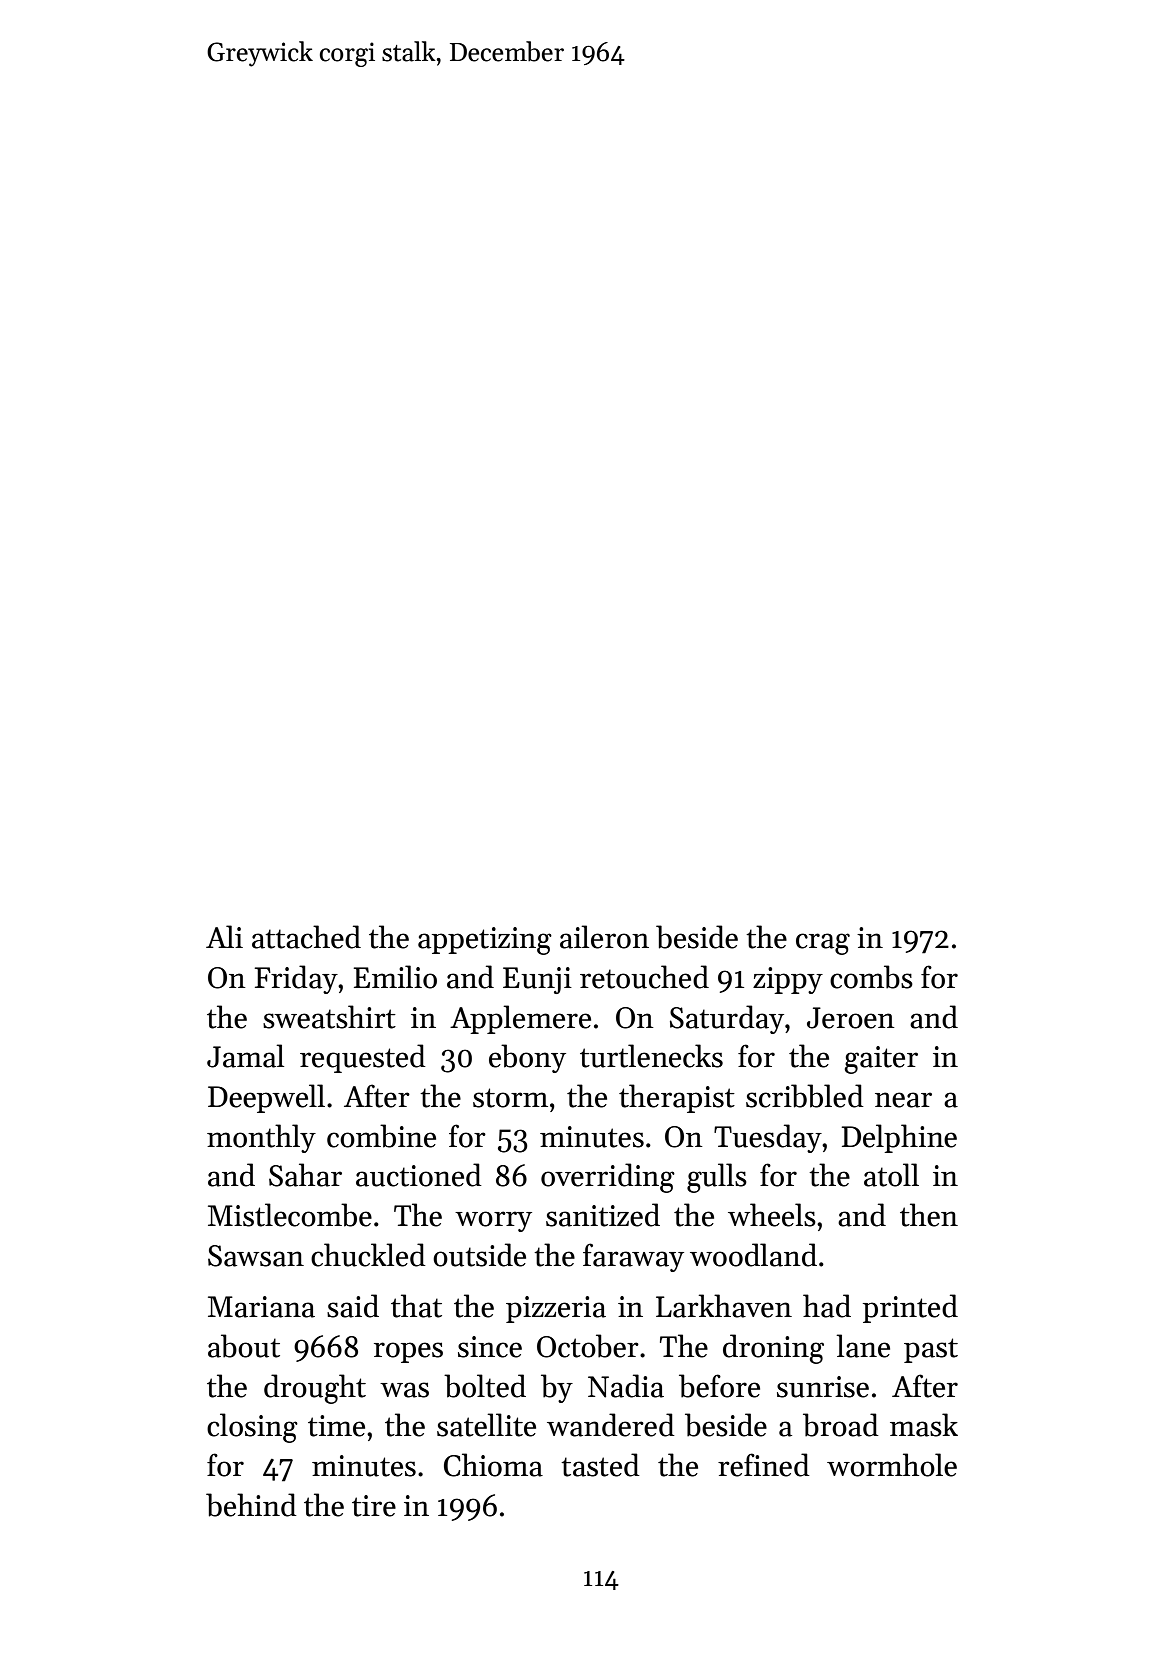  What do you see at coordinates (608, 1178) in the page?
I see `overriding` at bounding box center [608, 1178].
